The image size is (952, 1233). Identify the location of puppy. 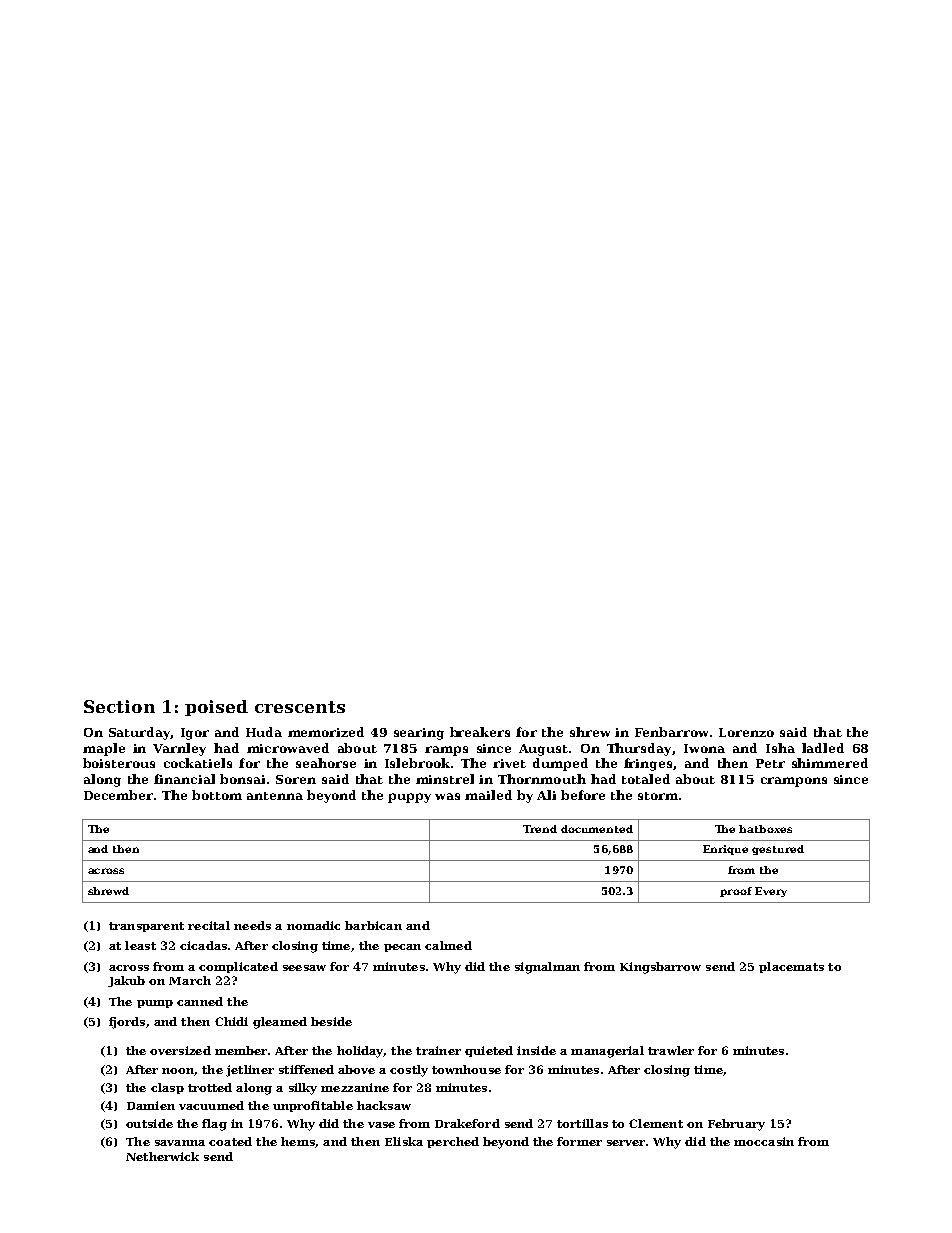
(409, 798).
